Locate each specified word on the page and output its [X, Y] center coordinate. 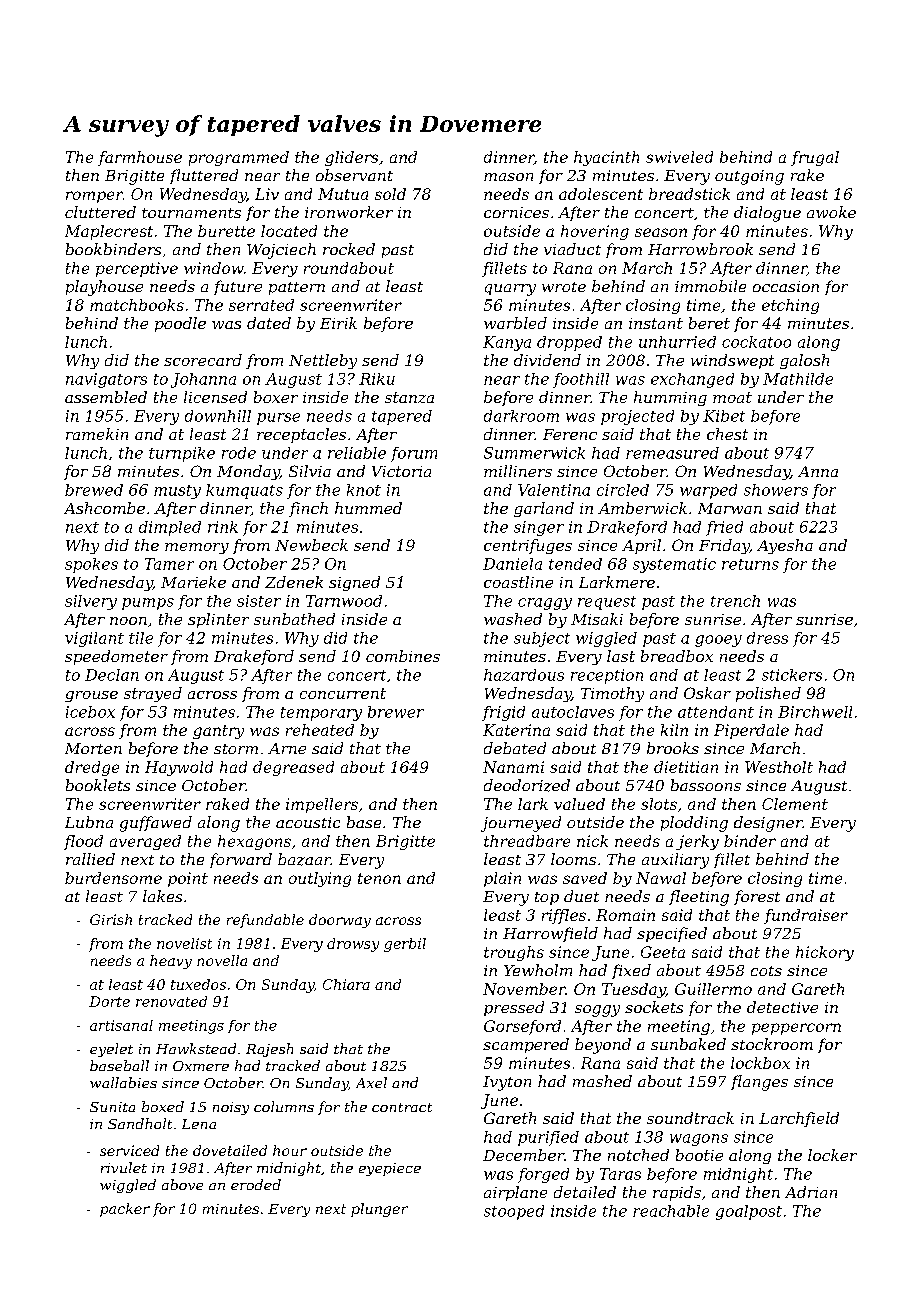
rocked [349, 249]
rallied [90, 859]
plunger [379, 1210]
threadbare [527, 841]
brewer [396, 712]
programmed [239, 158]
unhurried [677, 342]
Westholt [779, 767]
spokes [91, 565]
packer [125, 1210]
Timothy [612, 694]
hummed [368, 508]
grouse [91, 696]
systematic [674, 565]
